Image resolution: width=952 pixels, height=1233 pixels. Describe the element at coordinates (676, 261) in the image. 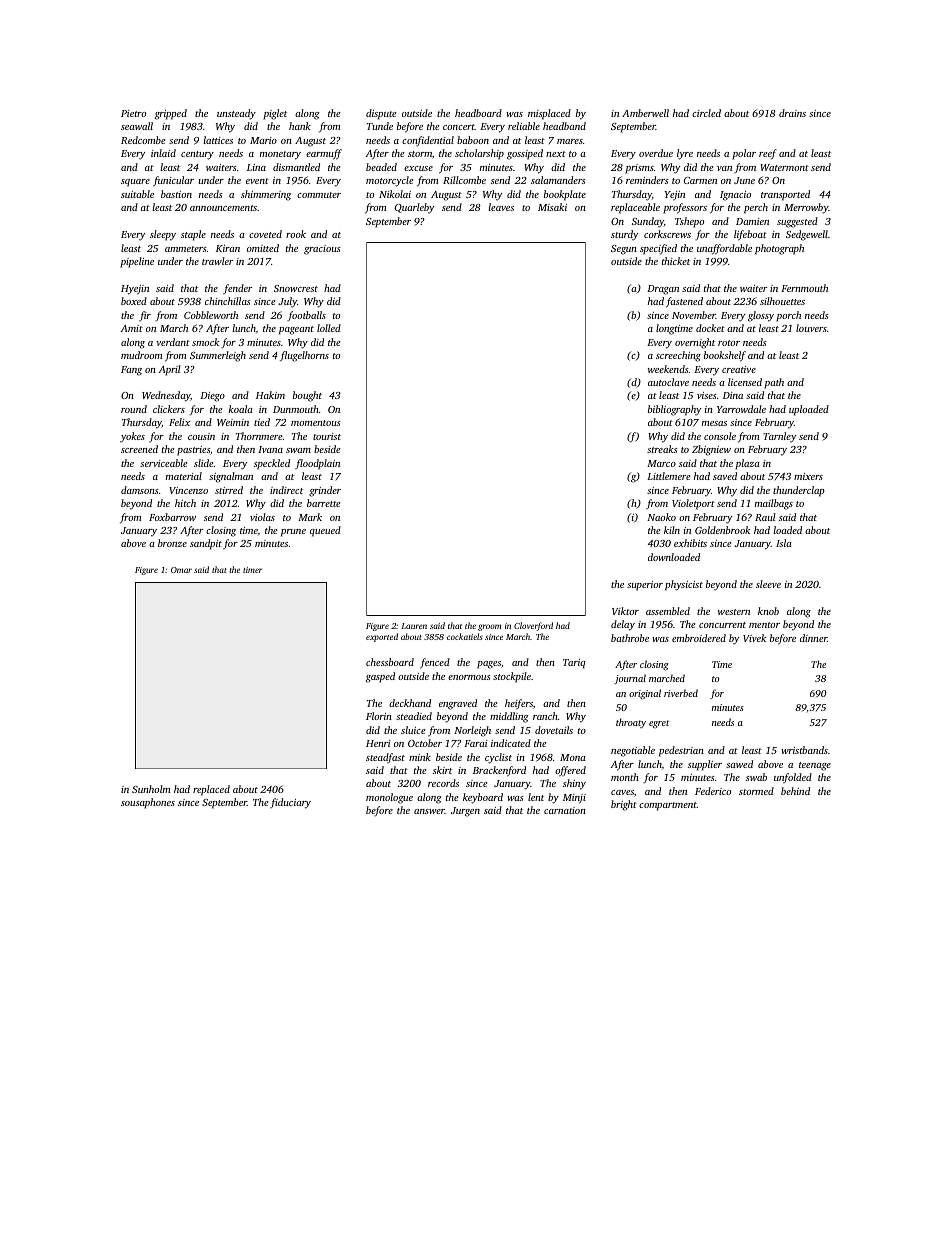

I see `thicket` at that location.
